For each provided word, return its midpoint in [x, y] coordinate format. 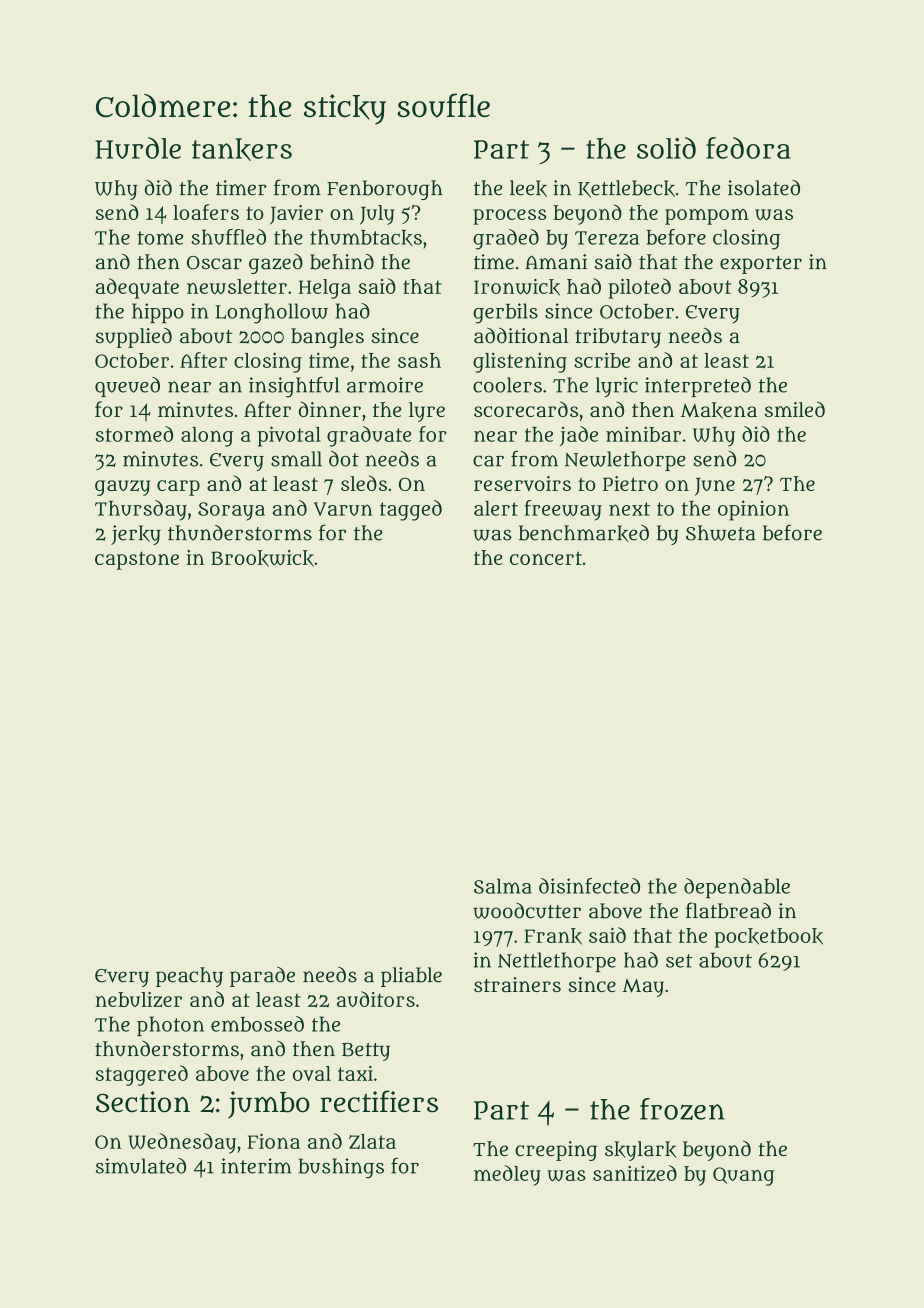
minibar [643, 434]
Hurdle [138, 148]
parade [262, 977]
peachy [189, 977]
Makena [719, 410]
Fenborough [385, 190]
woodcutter [527, 911]
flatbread [728, 910]
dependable [737, 888]
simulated [141, 1166]
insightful [294, 387]
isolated [764, 188]
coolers [507, 385]
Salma [503, 886]
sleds [364, 483]
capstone [137, 560]
